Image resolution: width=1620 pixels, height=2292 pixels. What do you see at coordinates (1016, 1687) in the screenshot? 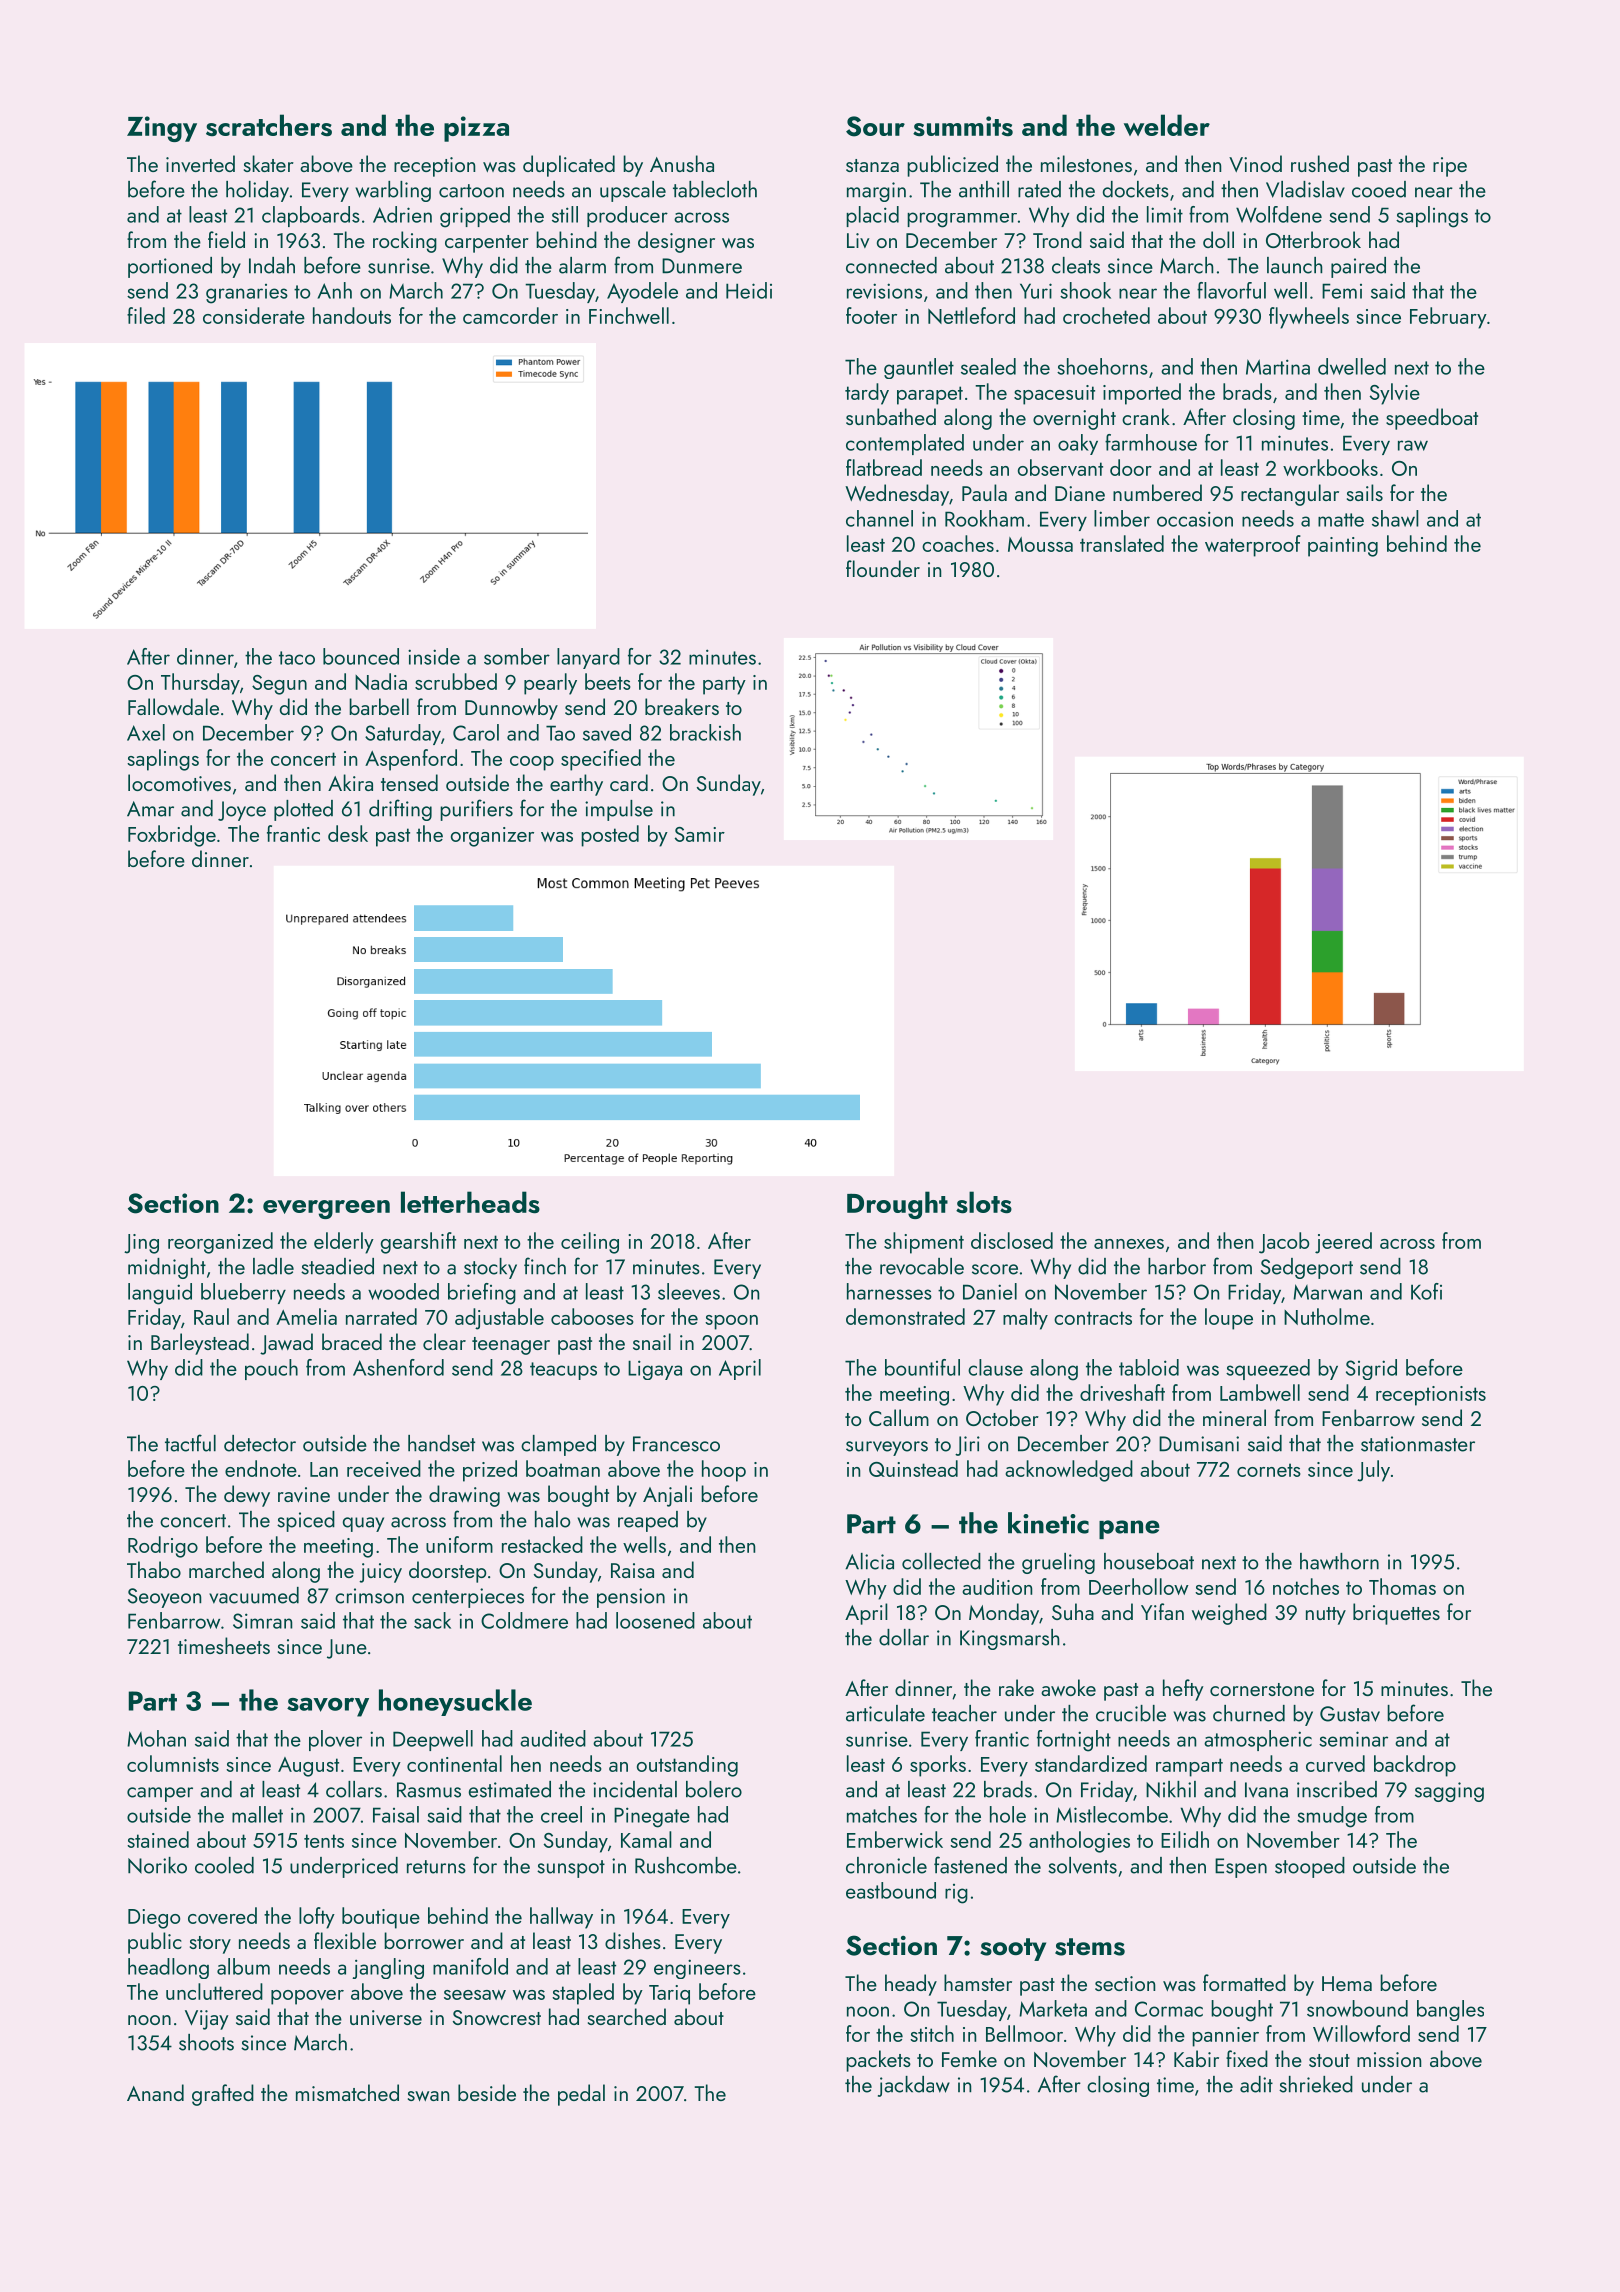
I see `rake` at bounding box center [1016, 1687].
